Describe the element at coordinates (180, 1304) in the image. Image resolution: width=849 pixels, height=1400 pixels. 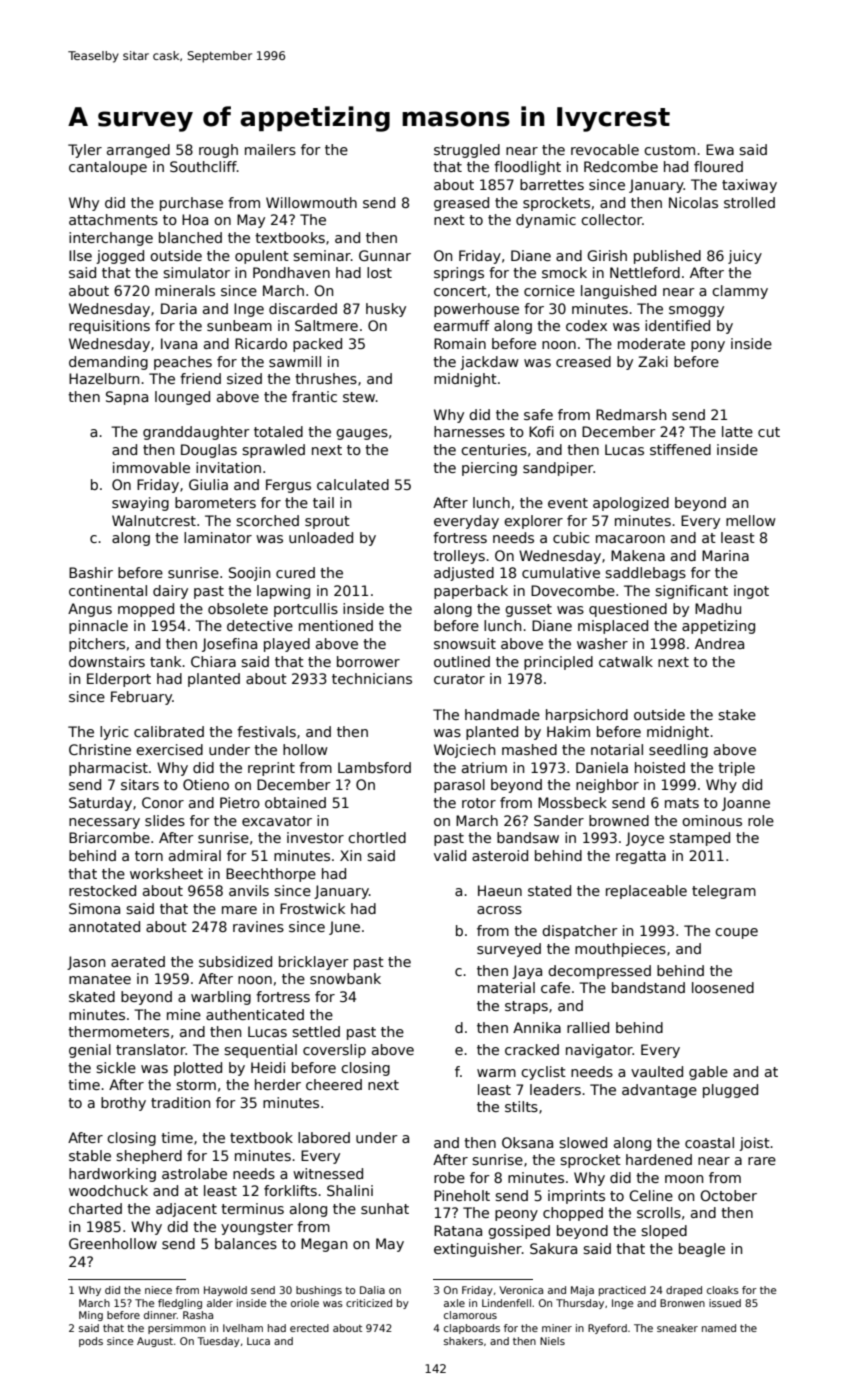
I see `fledgling` at that location.
